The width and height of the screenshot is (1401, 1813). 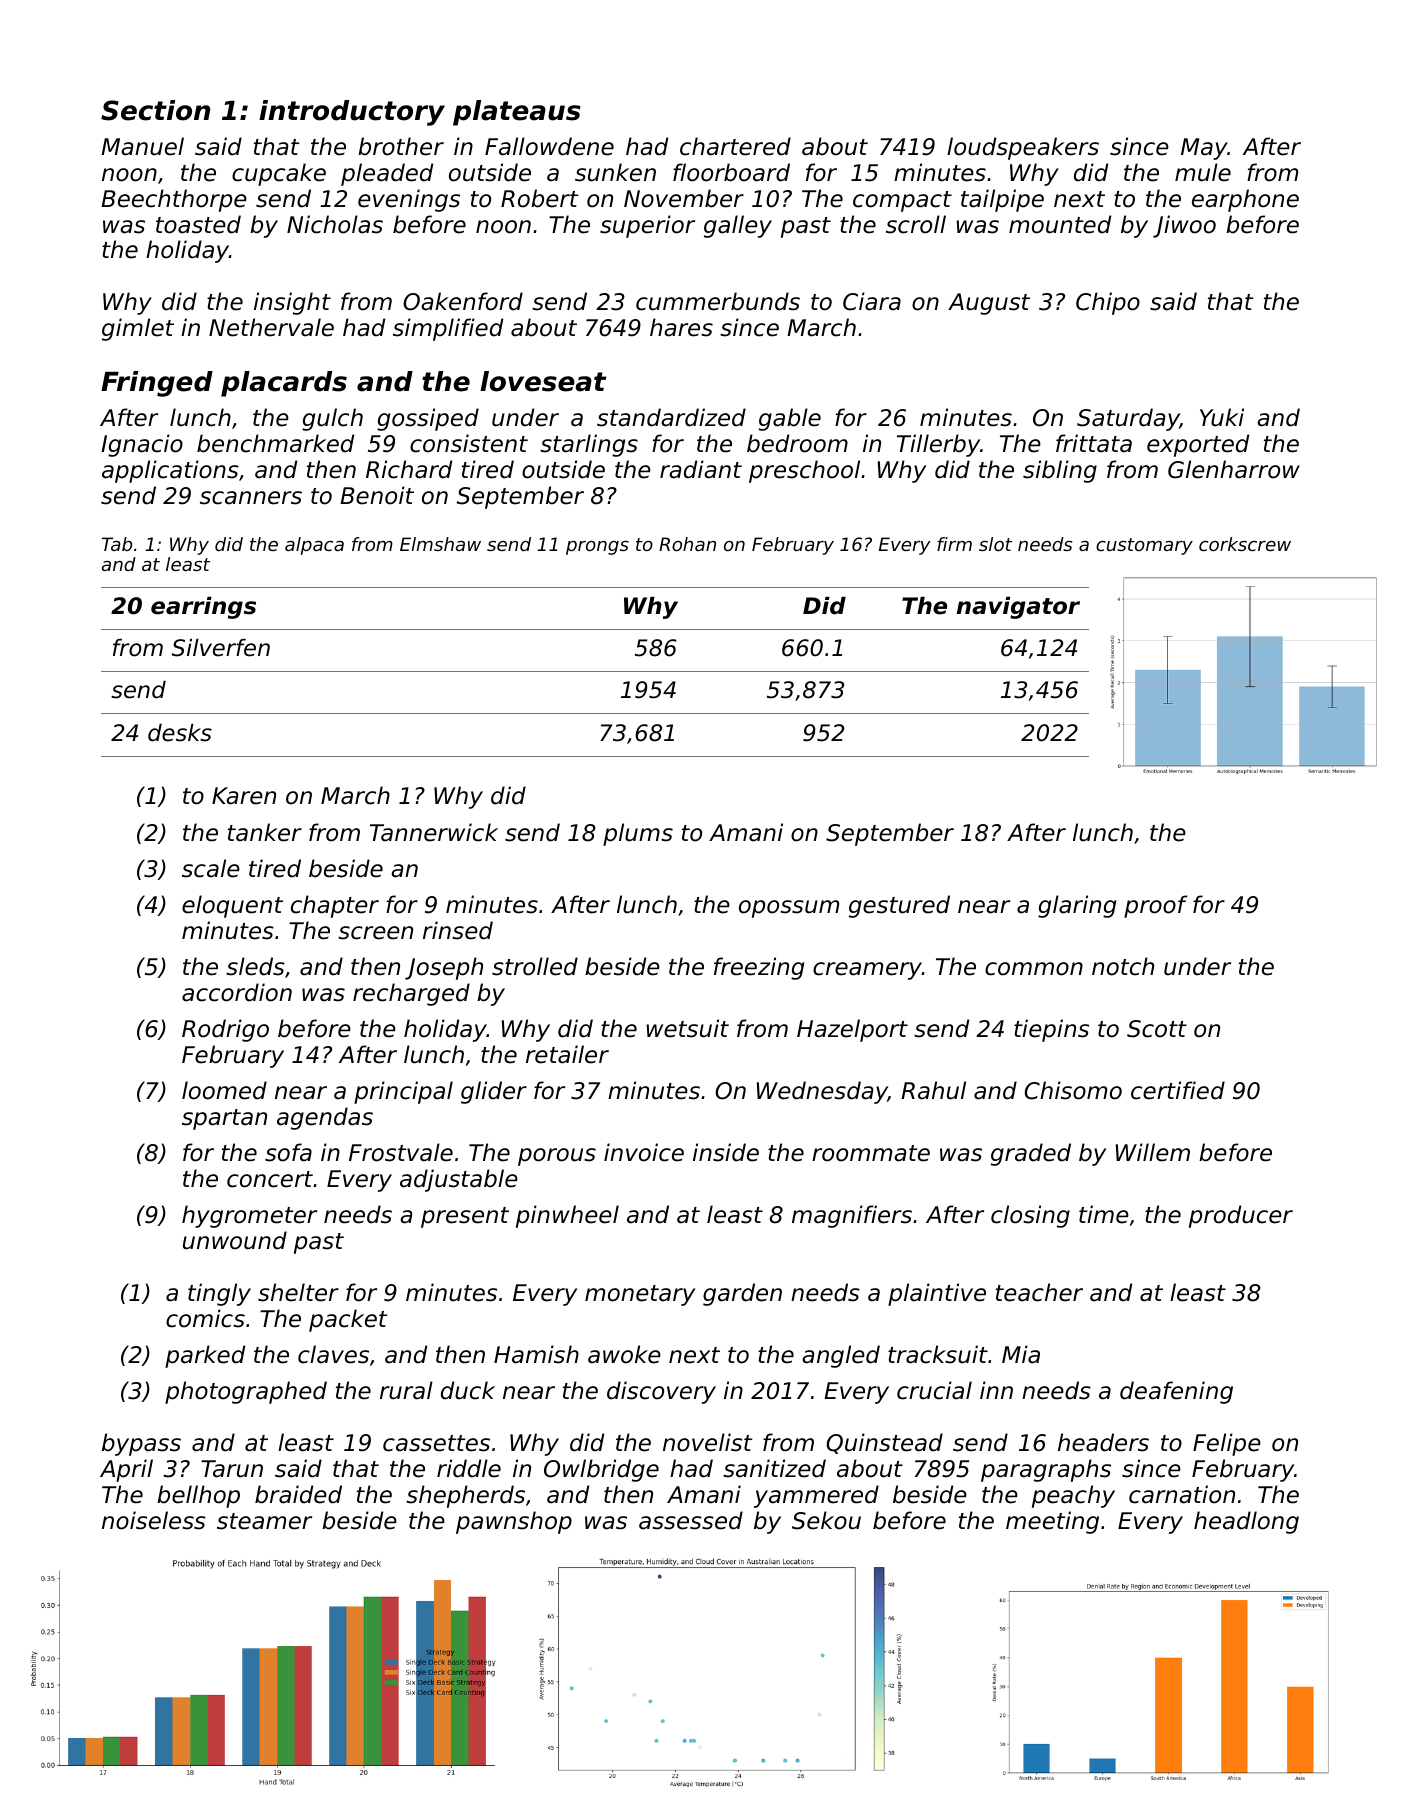 I want to click on shelter, so click(x=298, y=1292).
